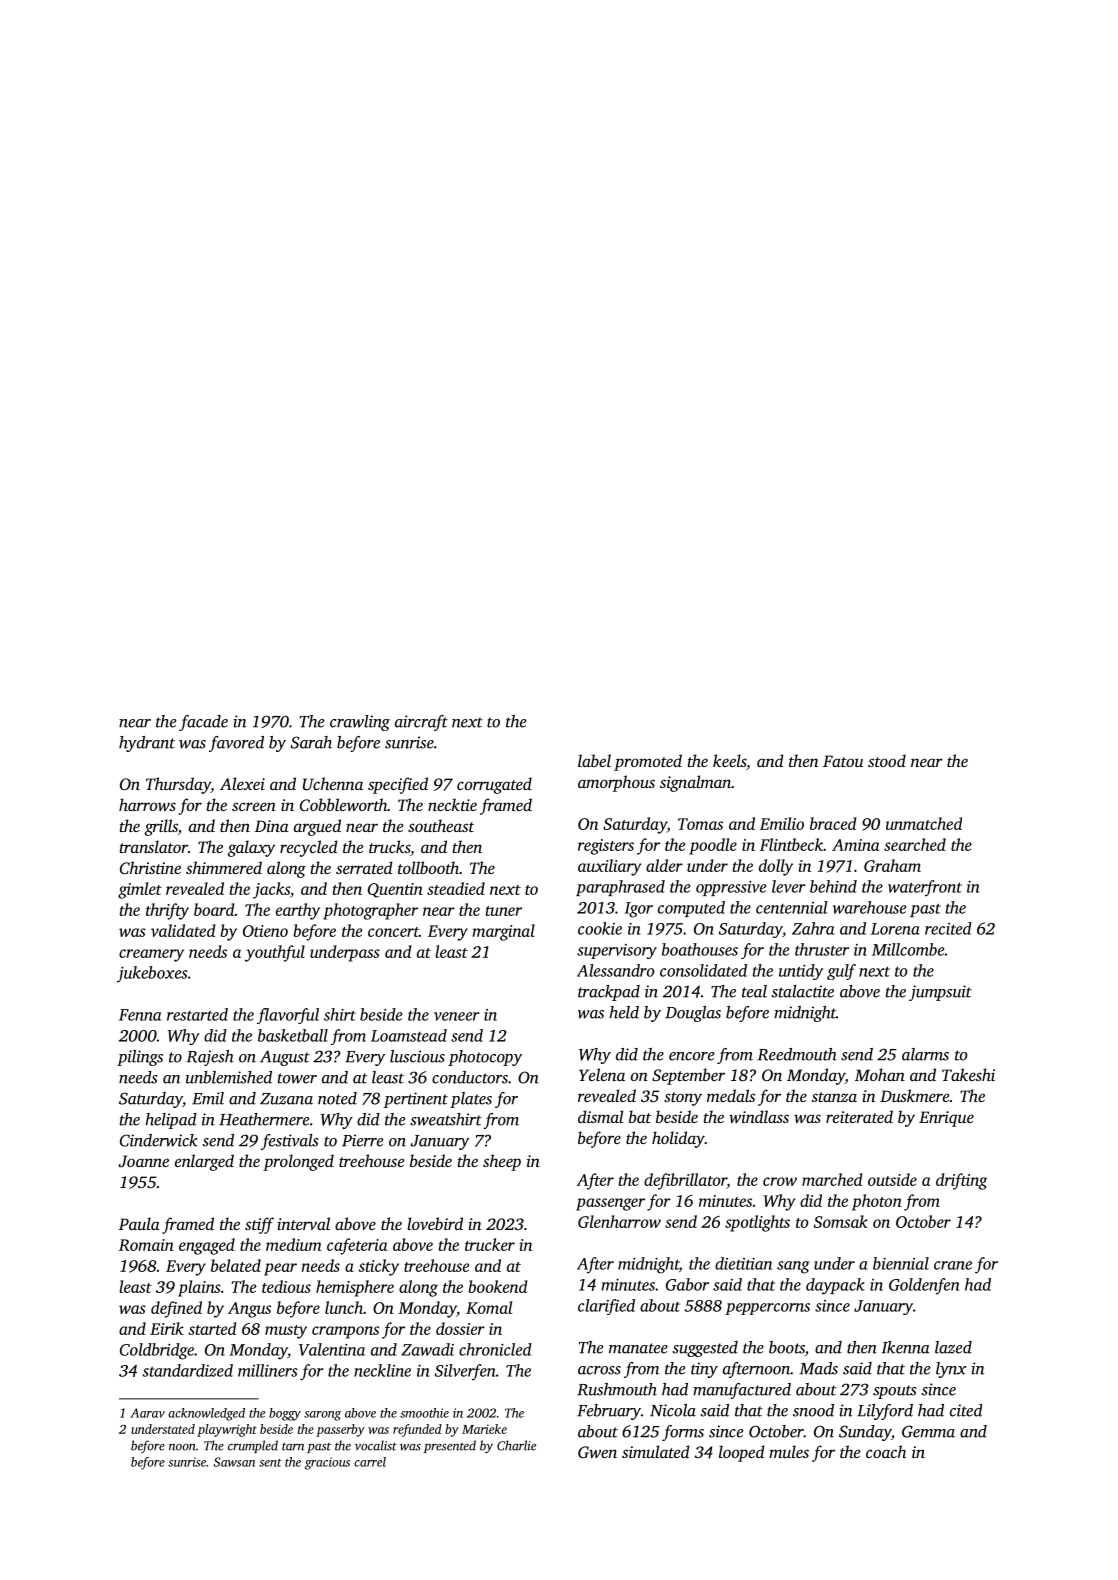  I want to click on hydrant, so click(147, 744).
